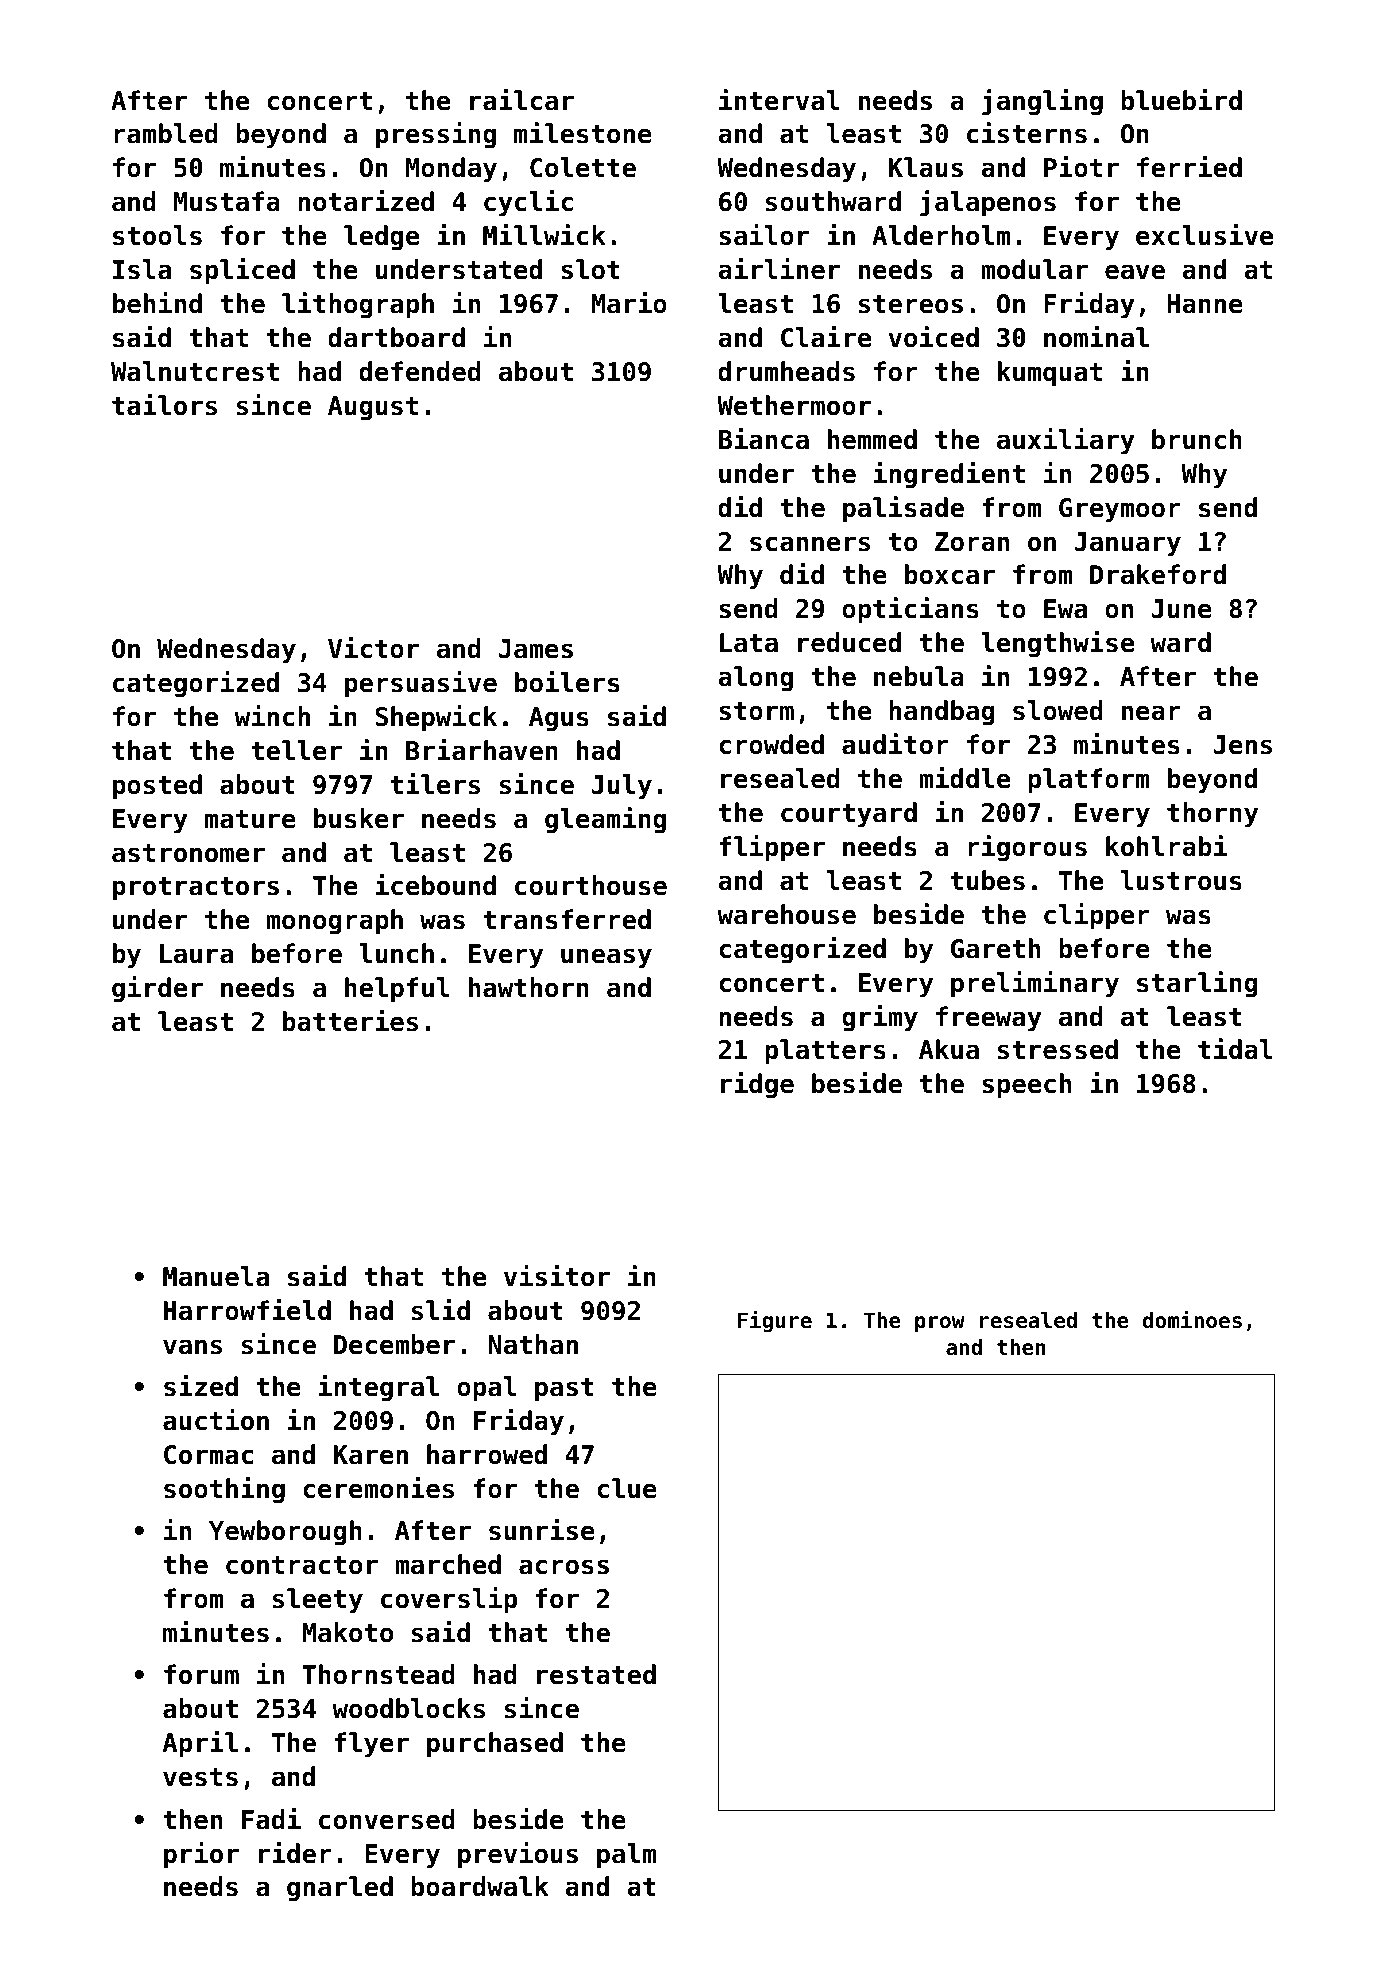 This screenshot has height=1969, width=1386. Describe the element at coordinates (1181, 100) in the screenshot. I see `bluebird` at that location.
